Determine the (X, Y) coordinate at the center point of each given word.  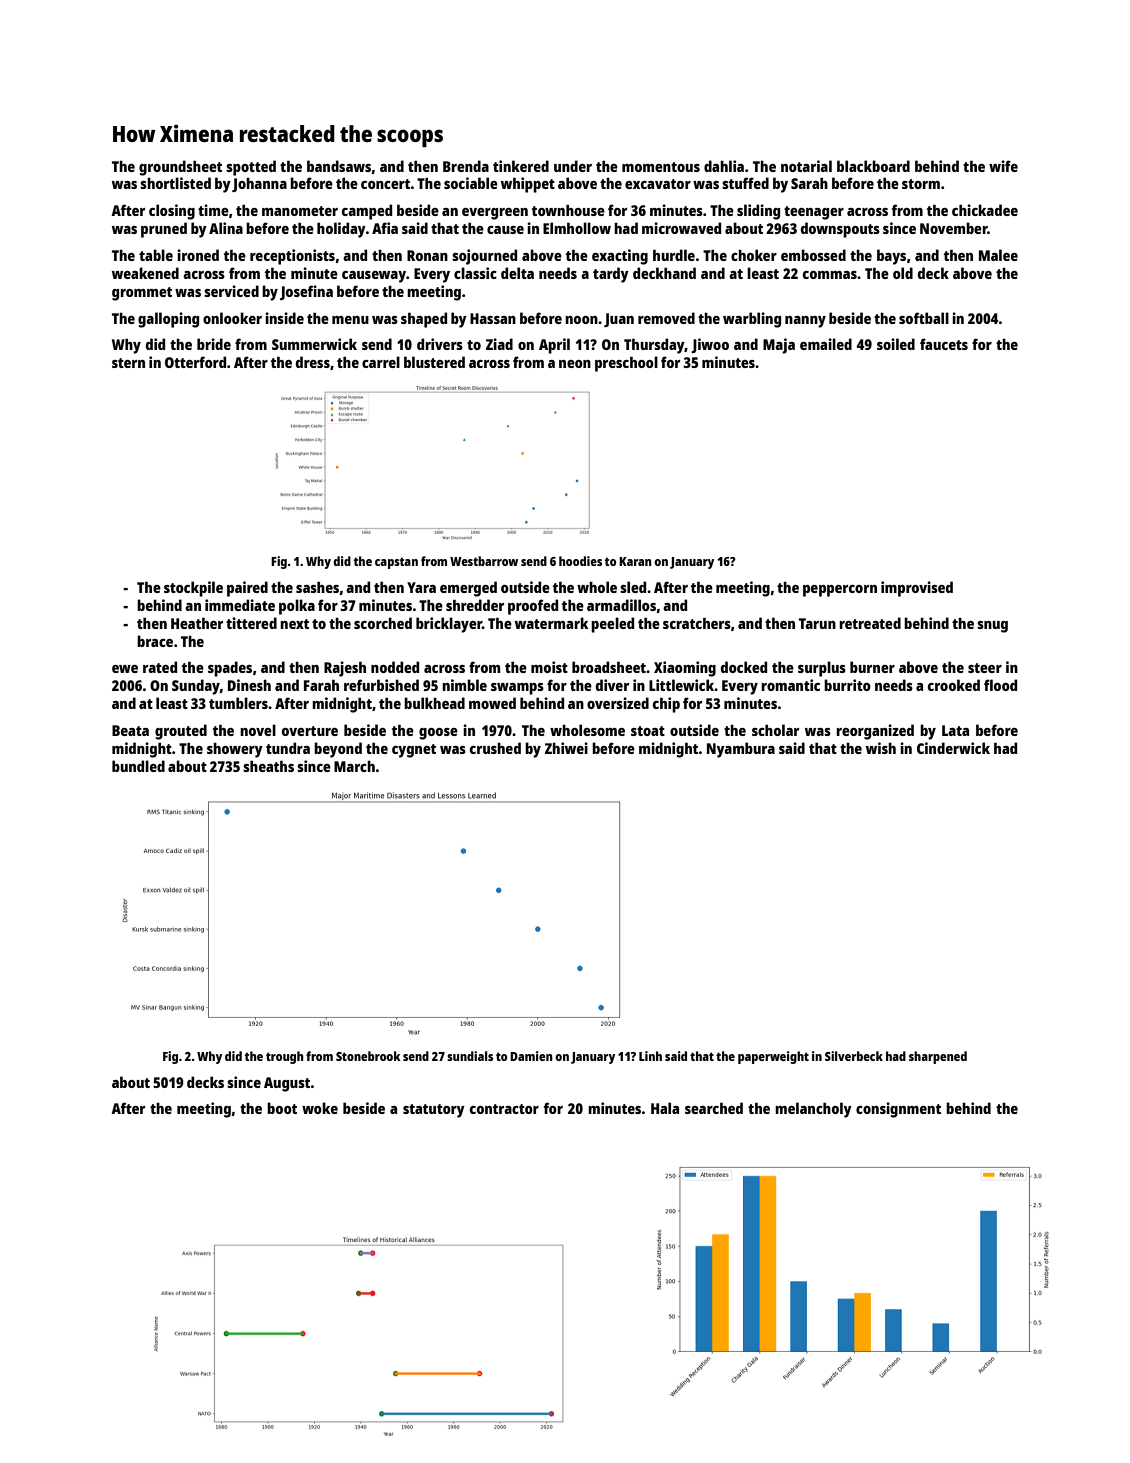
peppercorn (840, 591)
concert (386, 184)
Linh (650, 1056)
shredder (475, 605)
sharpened (938, 1057)
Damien (531, 1056)
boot (282, 1108)
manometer (300, 211)
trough (285, 1057)
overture (310, 731)
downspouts (840, 230)
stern (128, 363)
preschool (626, 364)
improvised (917, 589)
